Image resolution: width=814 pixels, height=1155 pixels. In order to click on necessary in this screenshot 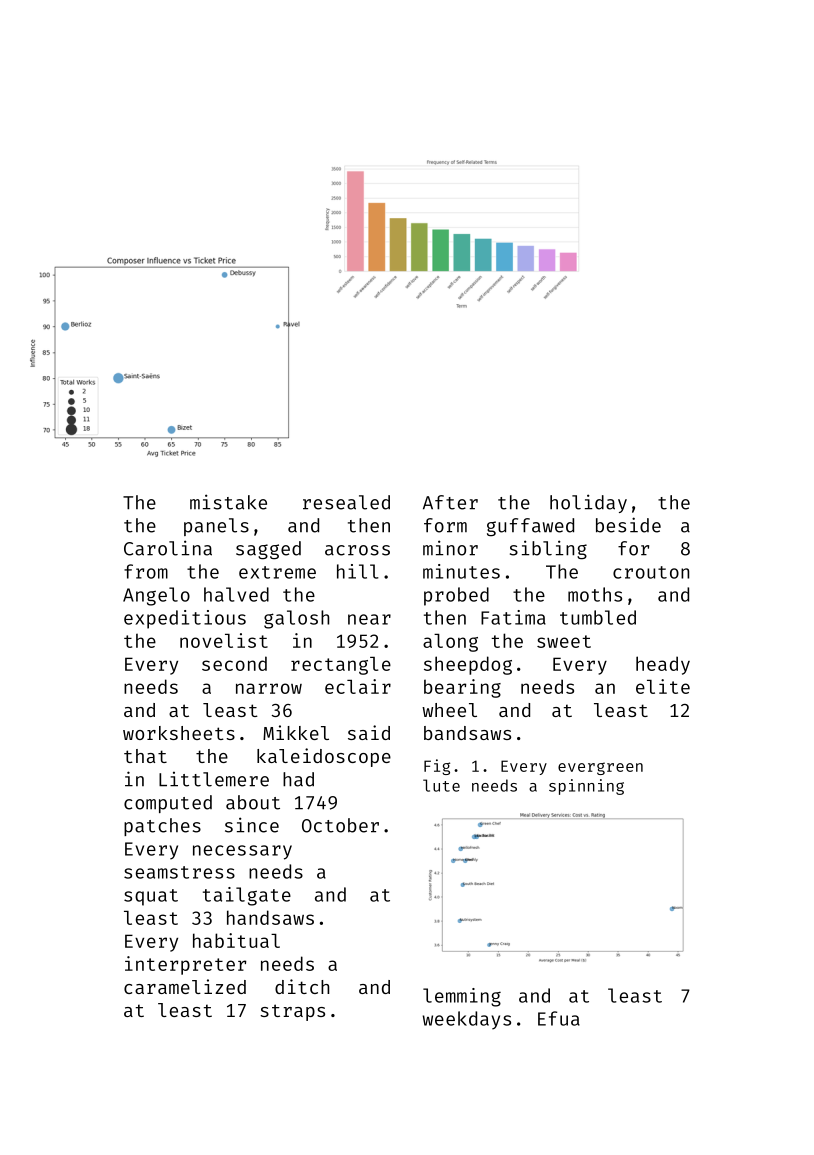, I will do `click(242, 852)`.
